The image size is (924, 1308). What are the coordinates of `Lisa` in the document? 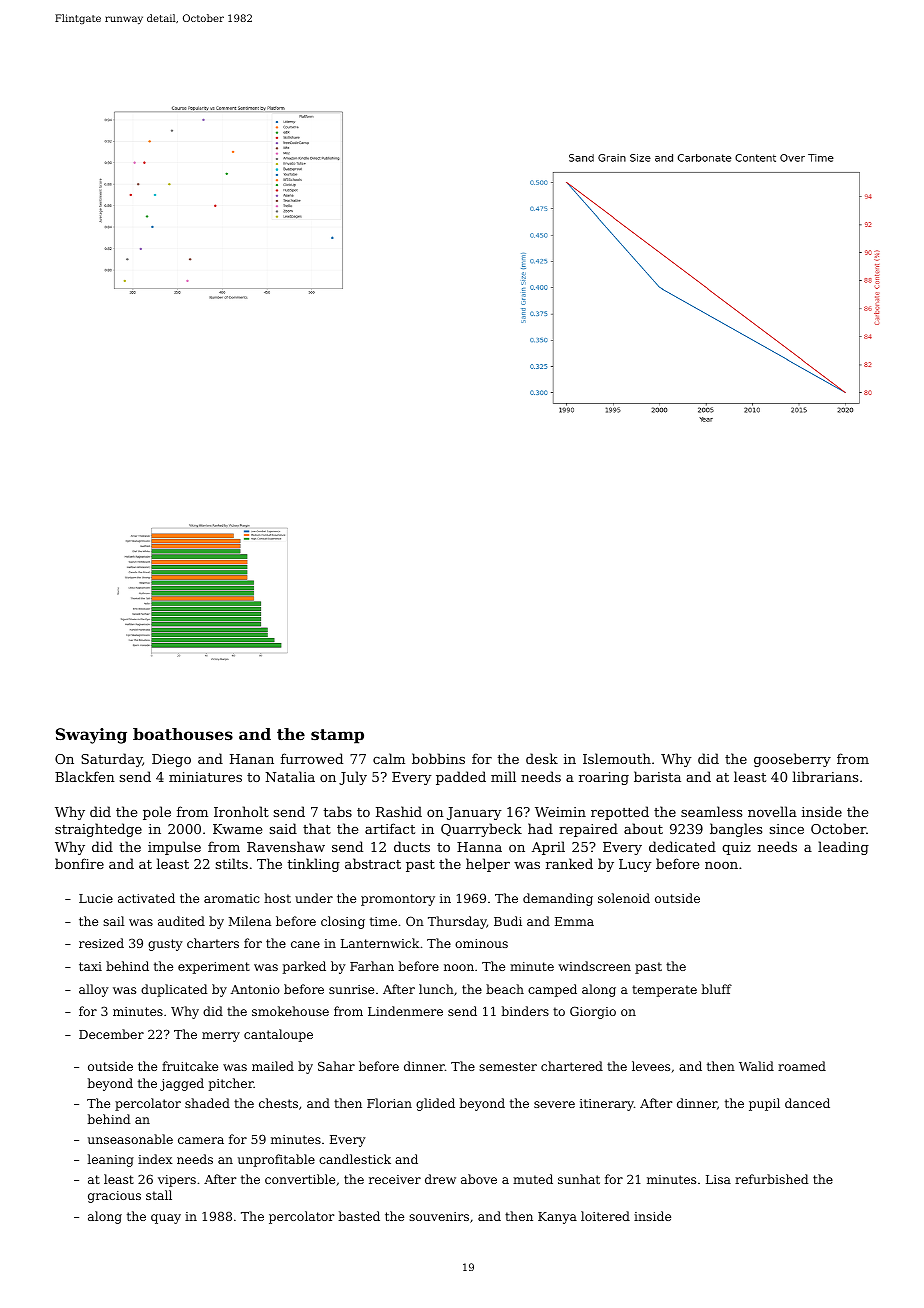 It's located at (718, 1179).
